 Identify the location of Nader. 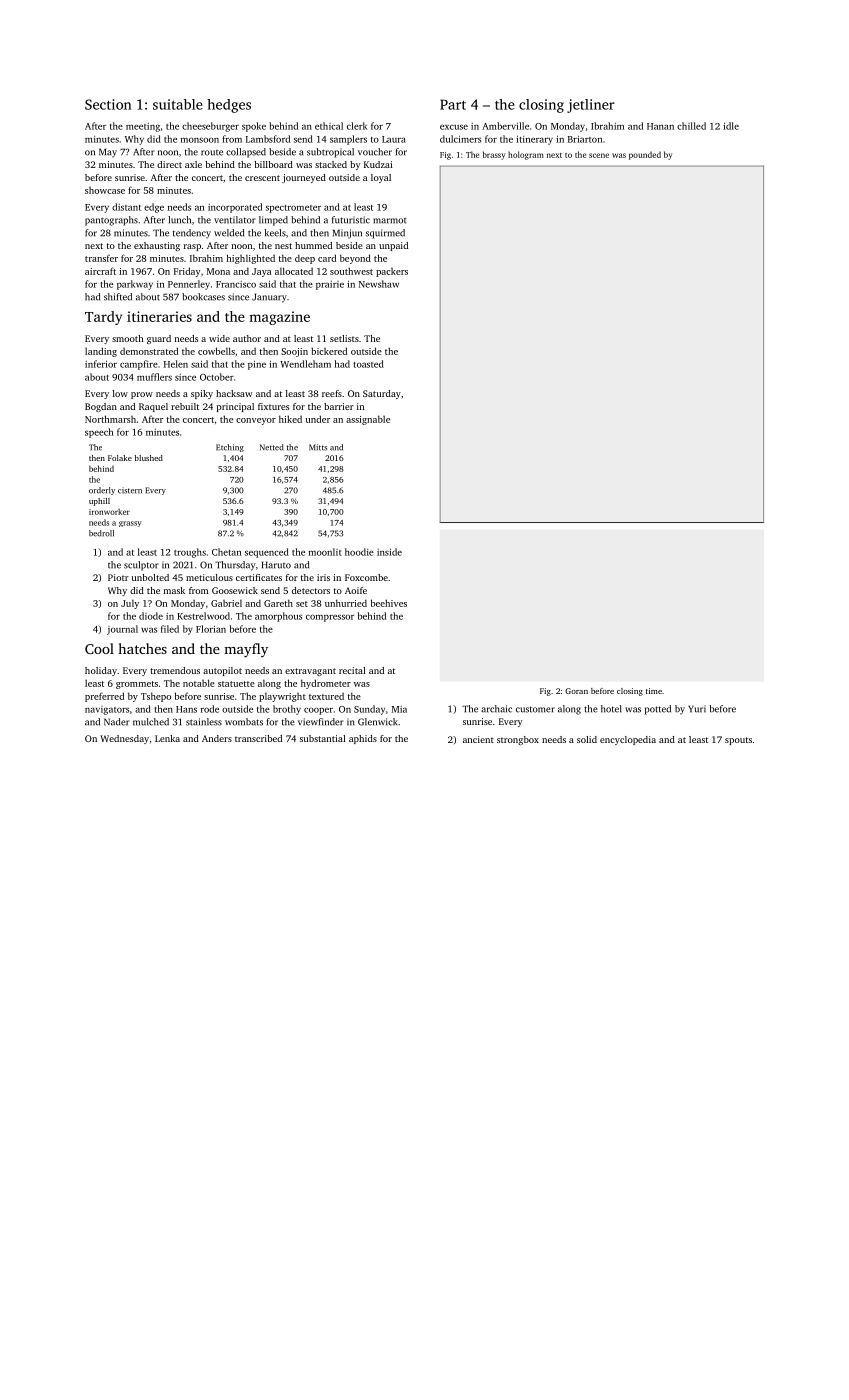
(117, 722).
